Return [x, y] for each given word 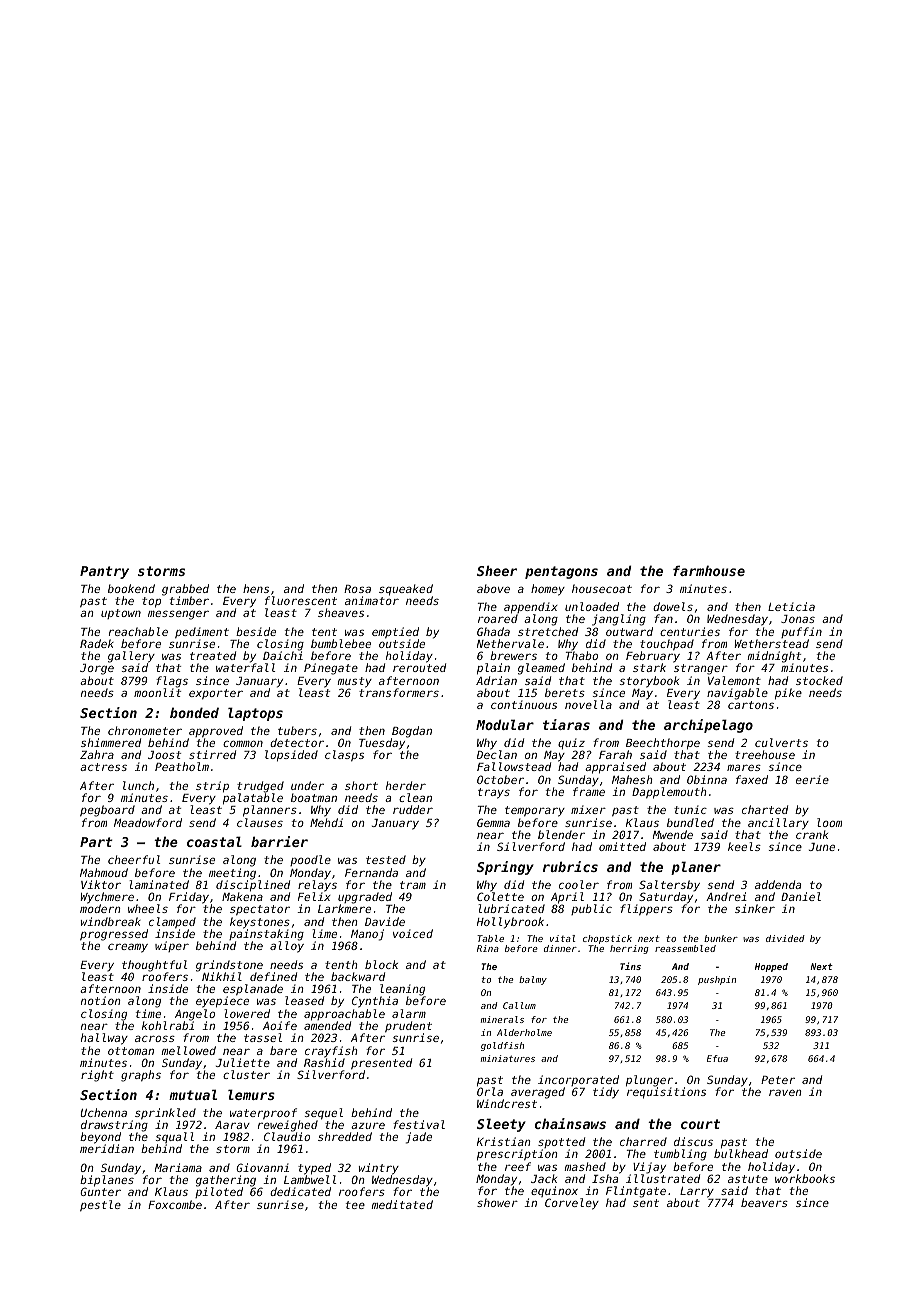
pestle [100, 1206]
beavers [764, 1202]
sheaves [341, 612]
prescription [517, 1155]
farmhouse [709, 570]
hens [256, 588]
